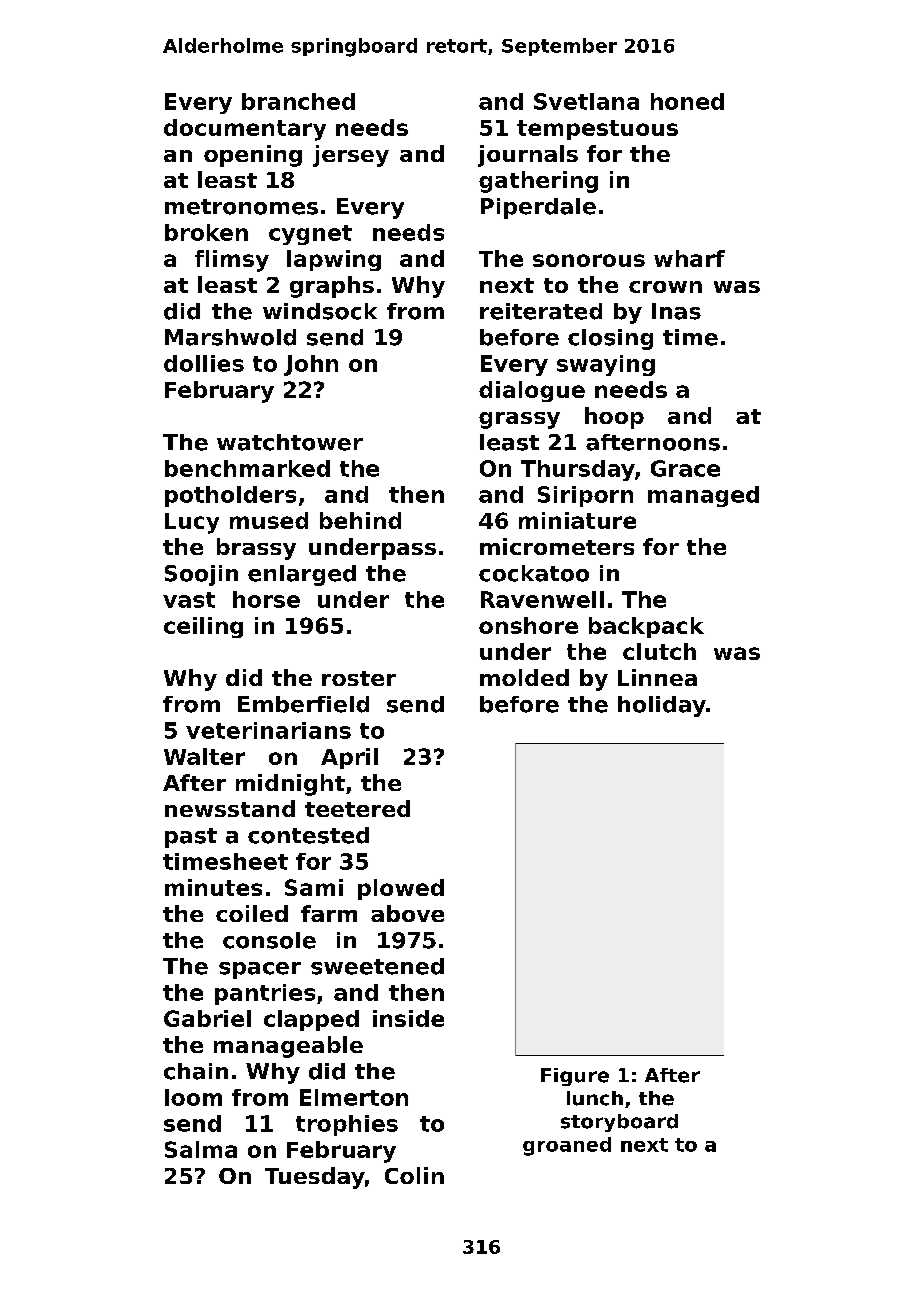 Image resolution: width=924 pixels, height=1311 pixels. What do you see at coordinates (586, 101) in the document?
I see `Svetlana` at bounding box center [586, 101].
